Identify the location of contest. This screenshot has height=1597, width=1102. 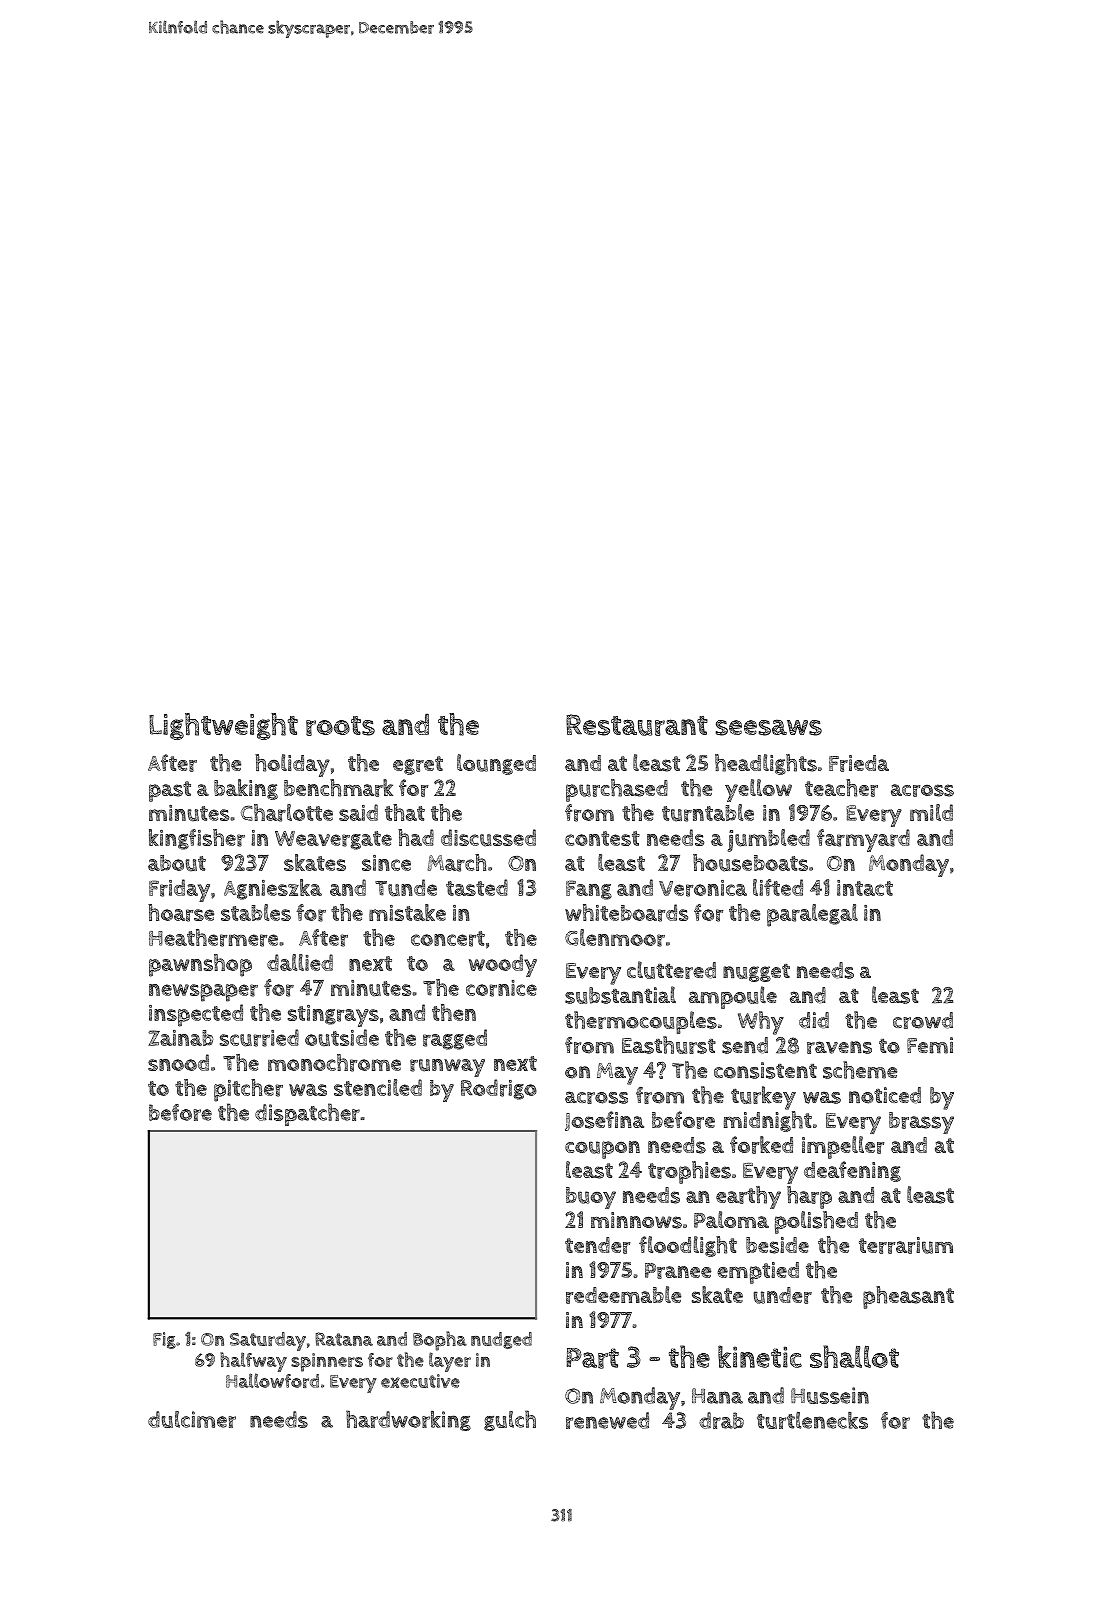
(602, 838).
